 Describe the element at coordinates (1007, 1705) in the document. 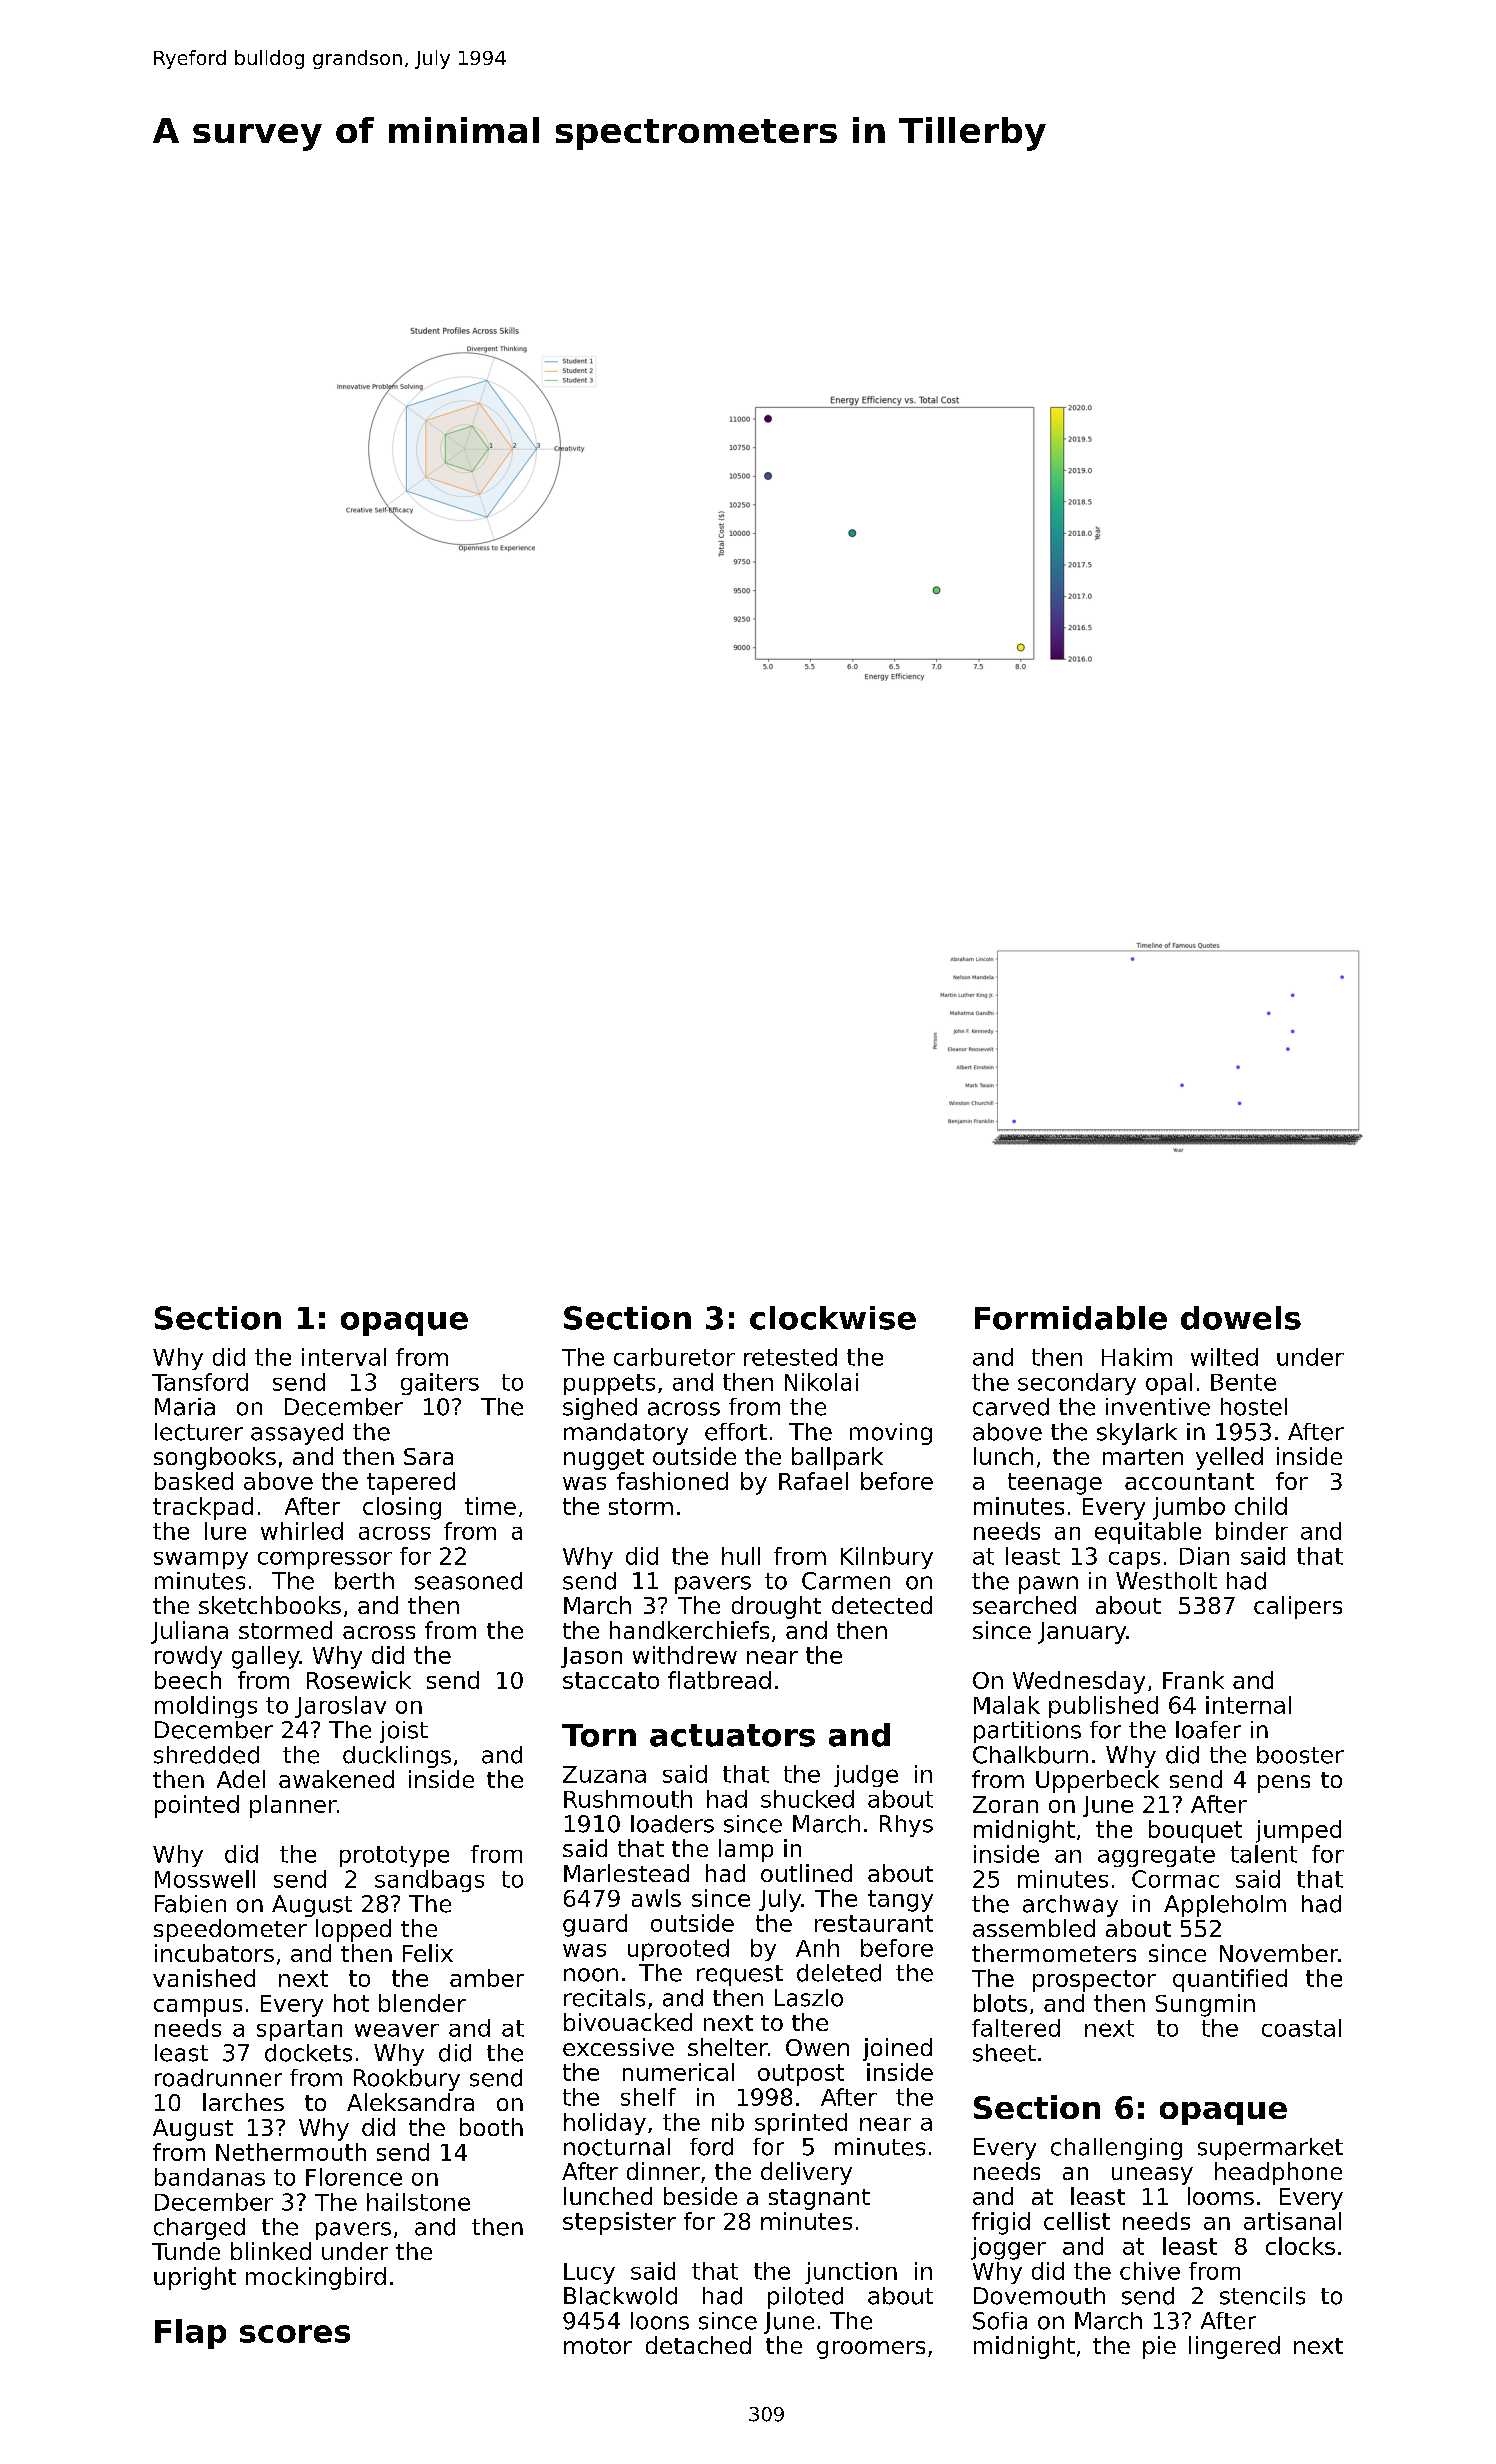

I see `Malak` at that location.
